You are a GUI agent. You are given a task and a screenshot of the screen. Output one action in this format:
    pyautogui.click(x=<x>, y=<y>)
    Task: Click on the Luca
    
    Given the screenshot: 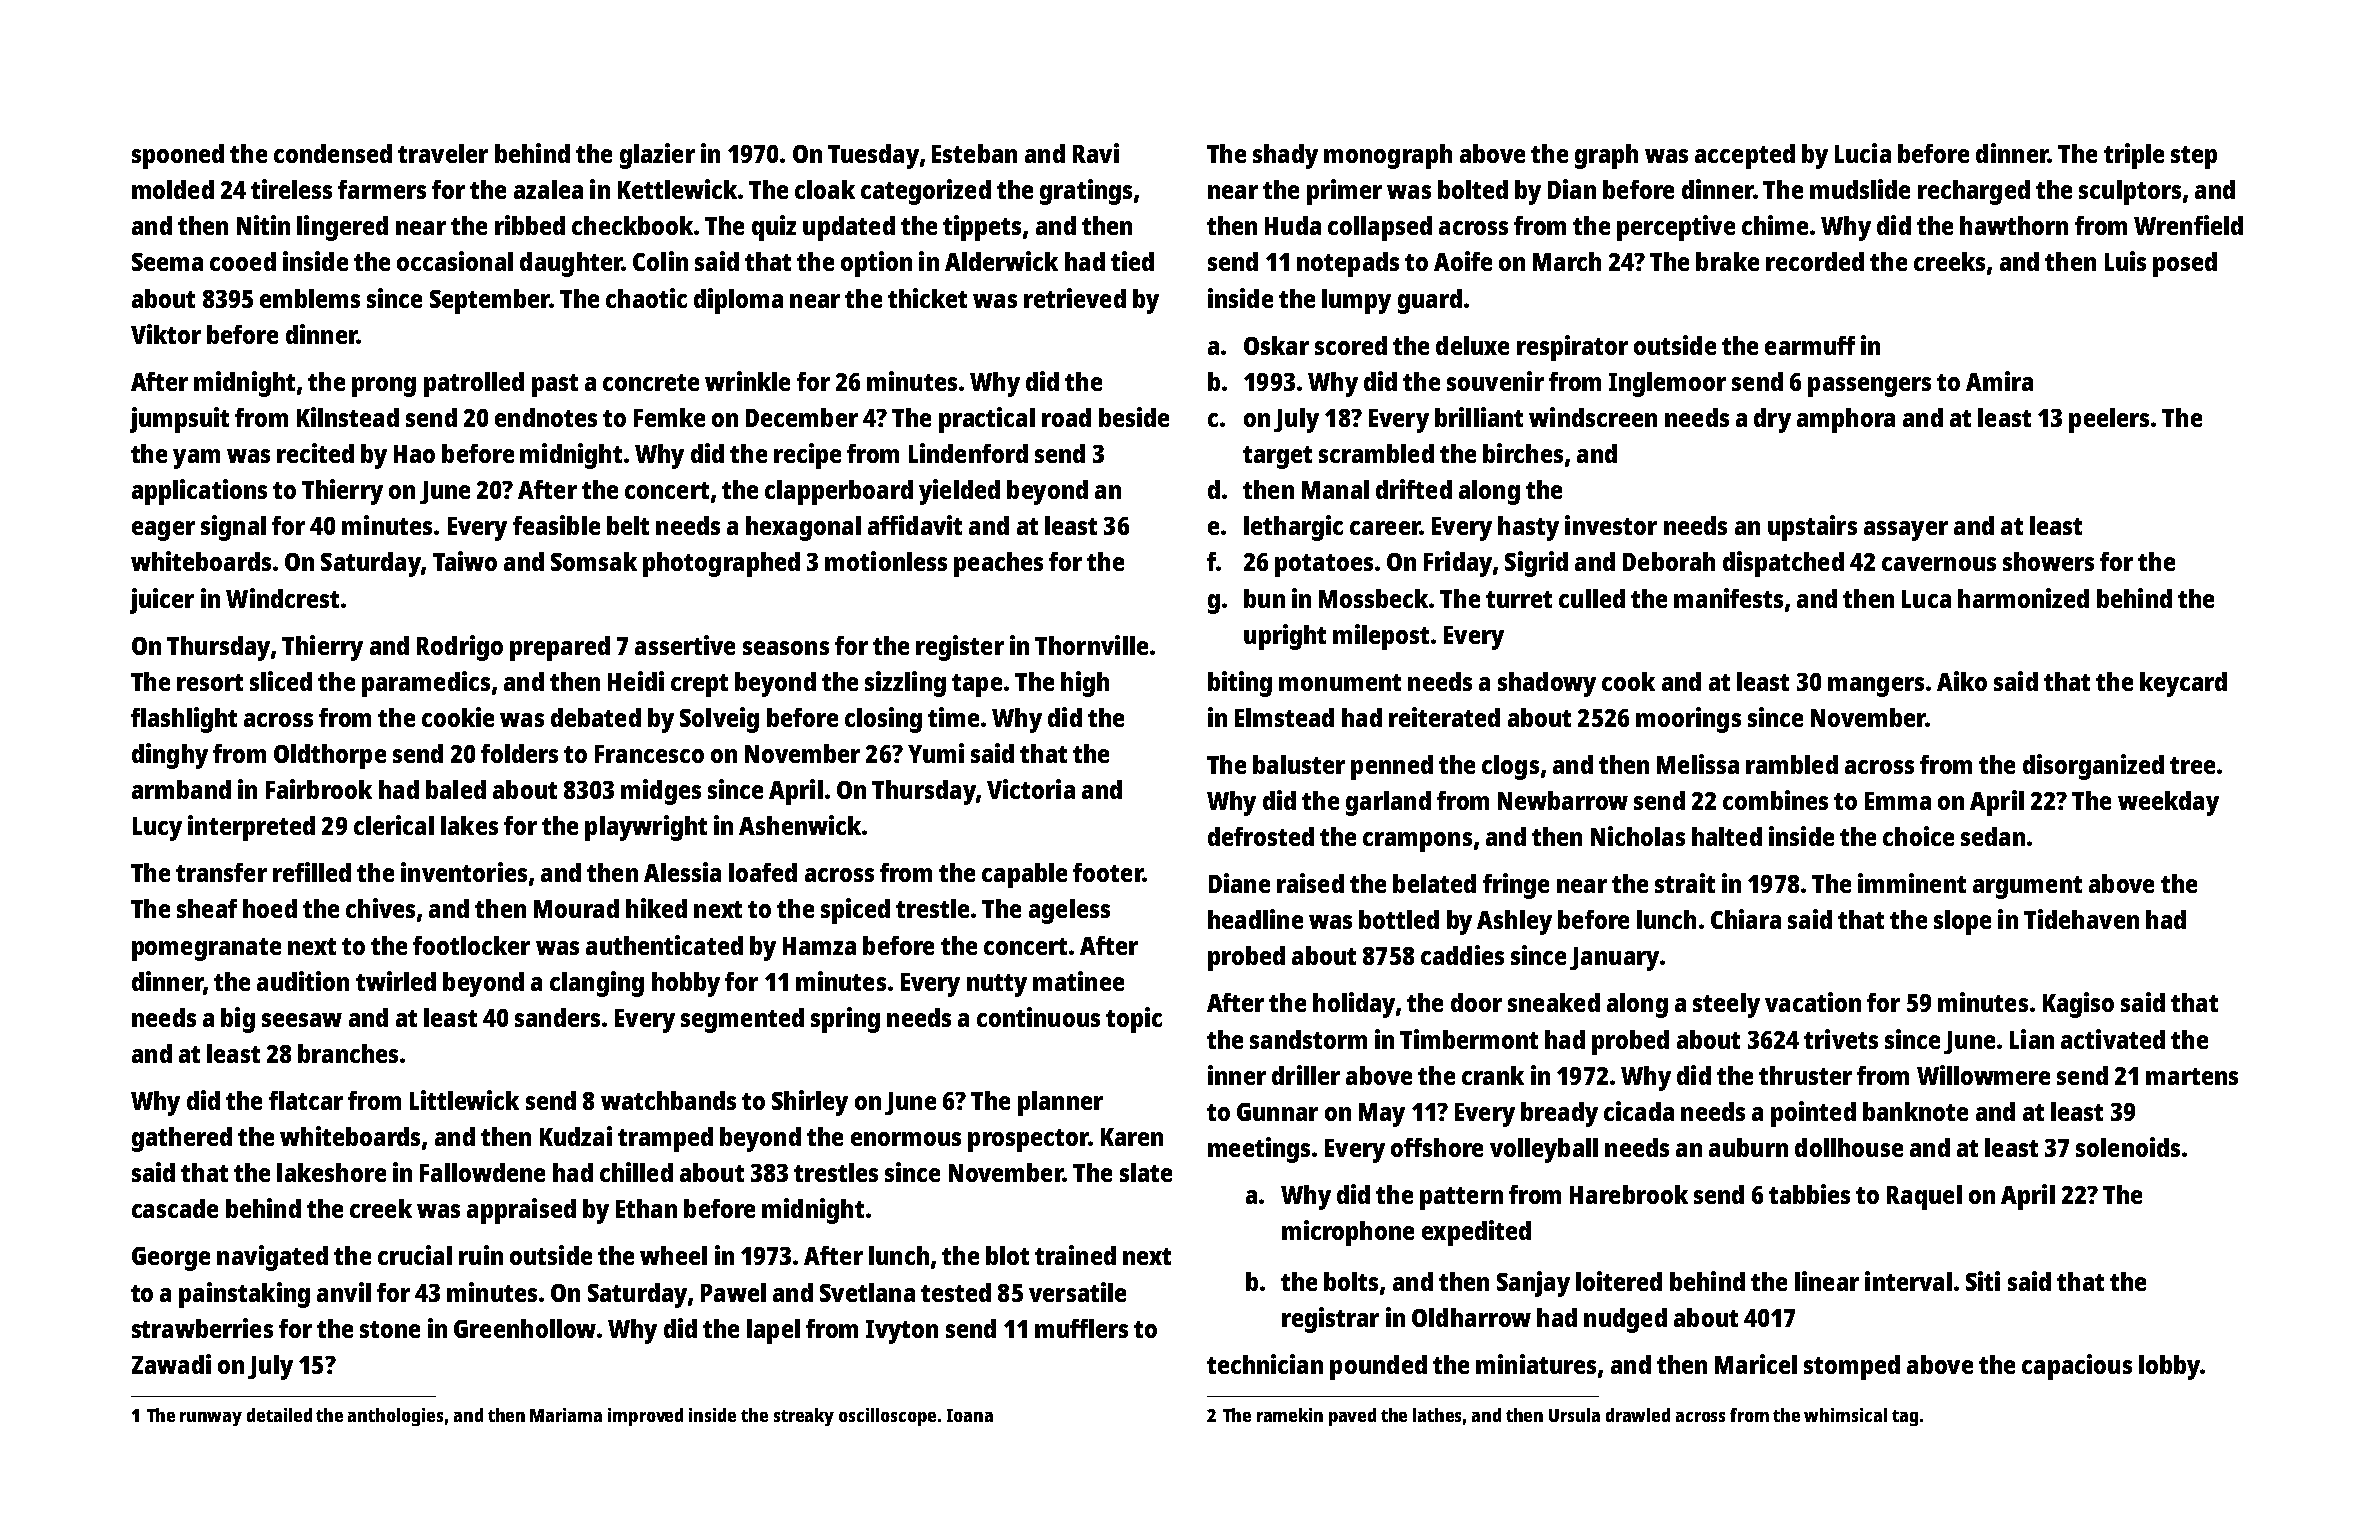 What is the action you would take?
    pyautogui.click(x=1926, y=599)
